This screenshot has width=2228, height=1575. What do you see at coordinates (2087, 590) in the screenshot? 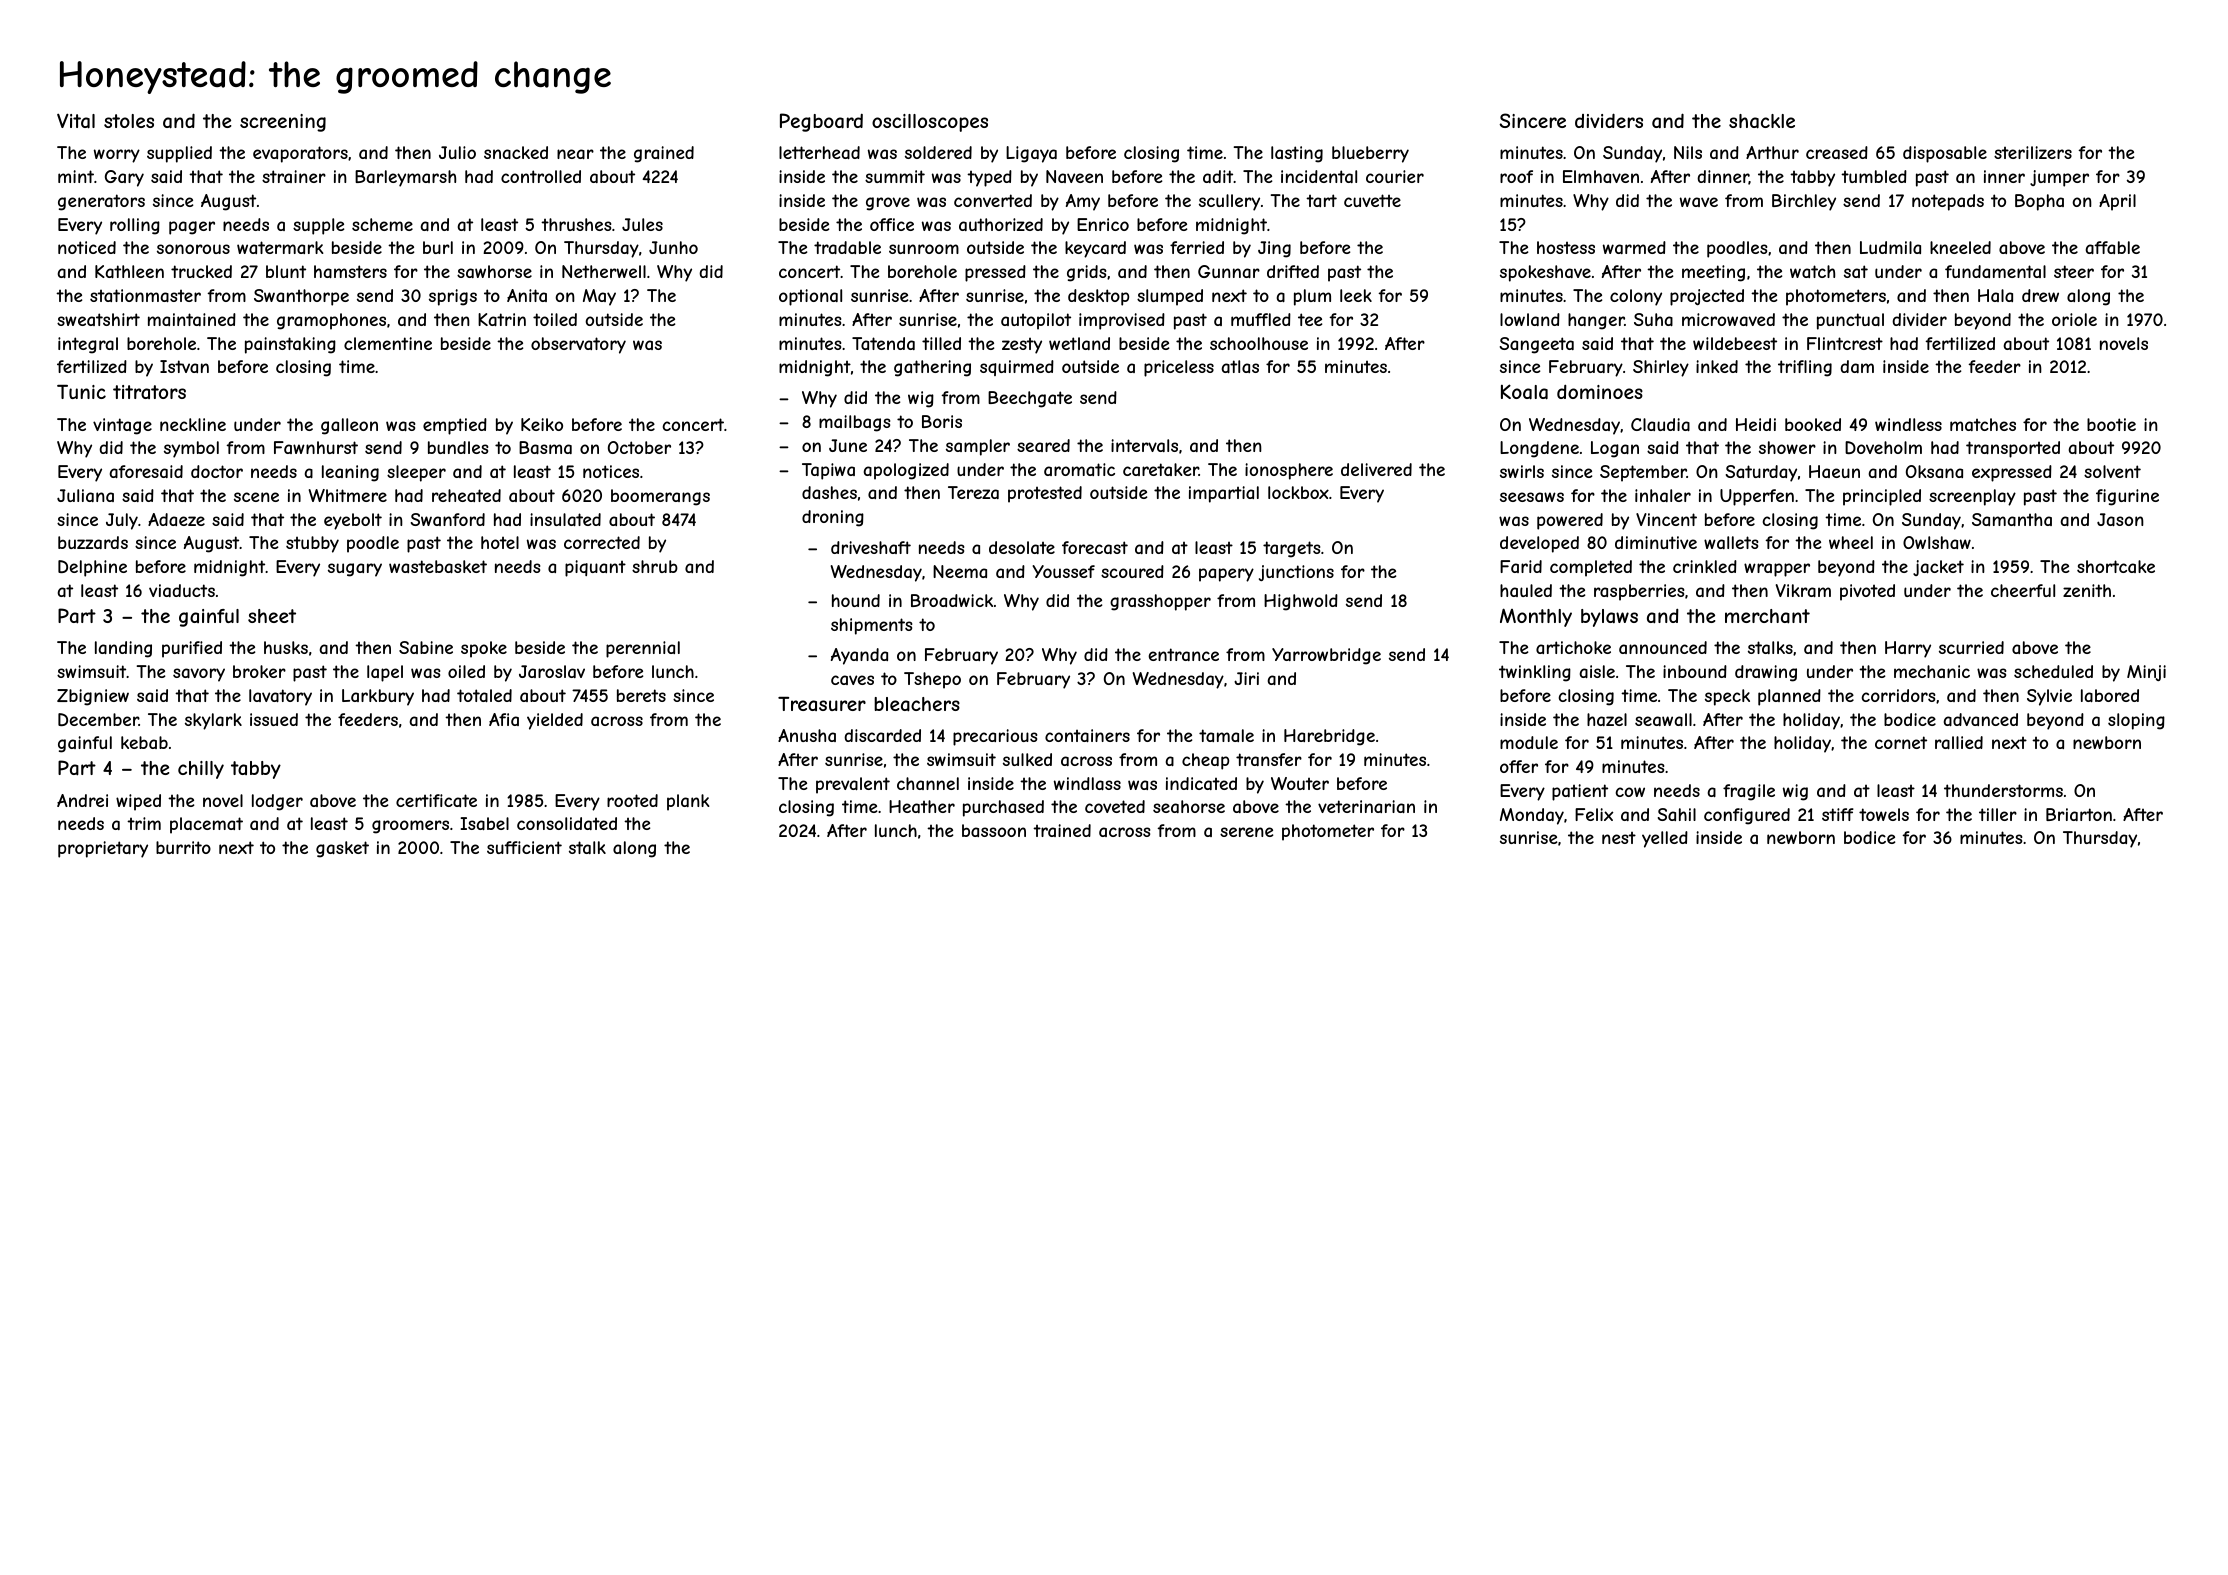
I see `zenith` at bounding box center [2087, 590].
